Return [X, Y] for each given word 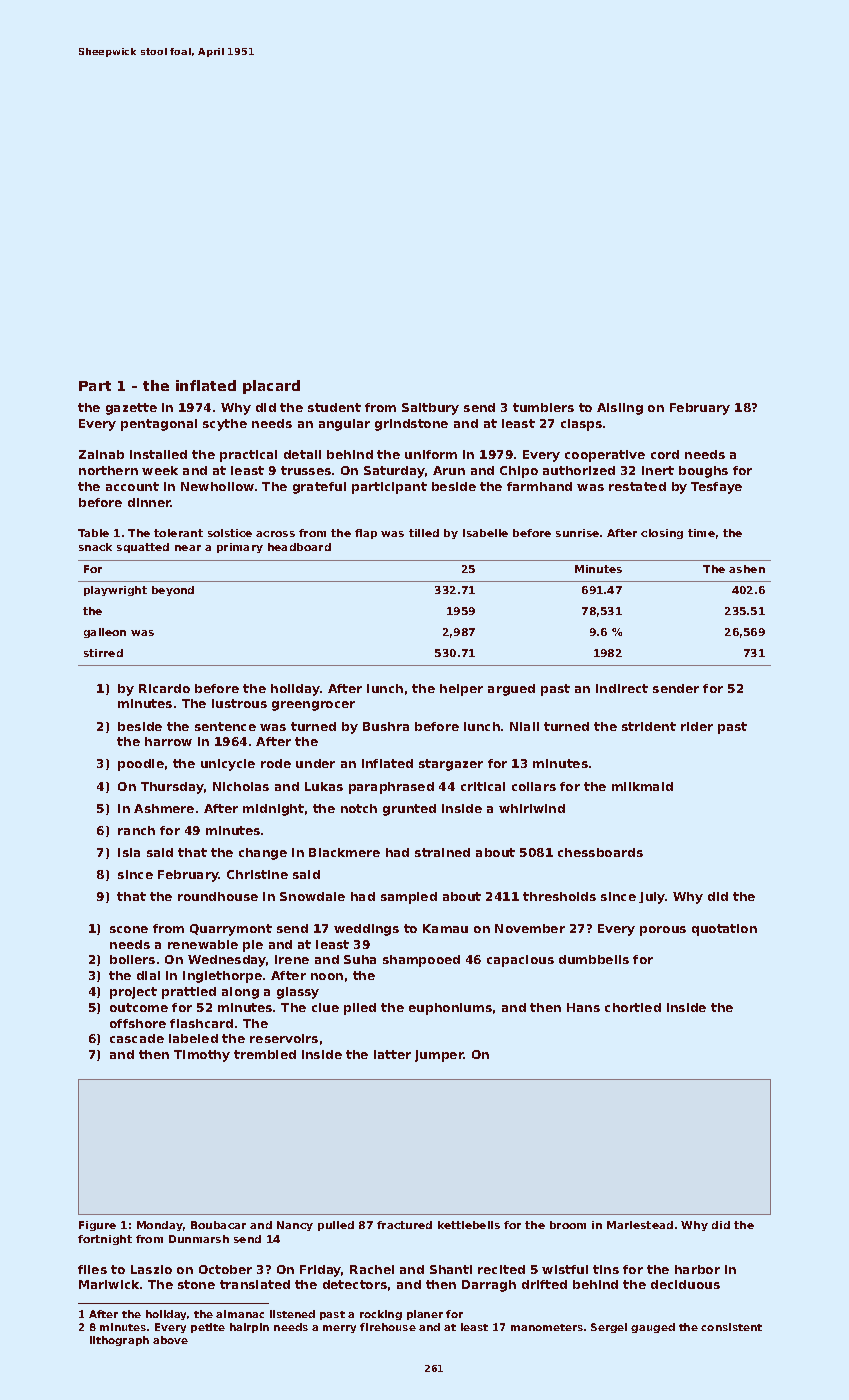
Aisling [620, 409]
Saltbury [430, 409]
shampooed [421, 961]
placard [271, 387]
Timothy [202, 1056]
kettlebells [469, 1225]
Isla [129, 852]
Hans [583, 1007]
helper [461, 690]
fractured [404, 1225]
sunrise [577, 533]
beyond [173, 591]
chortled [633, 1007]
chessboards [600, 852]
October [225, 1269]
